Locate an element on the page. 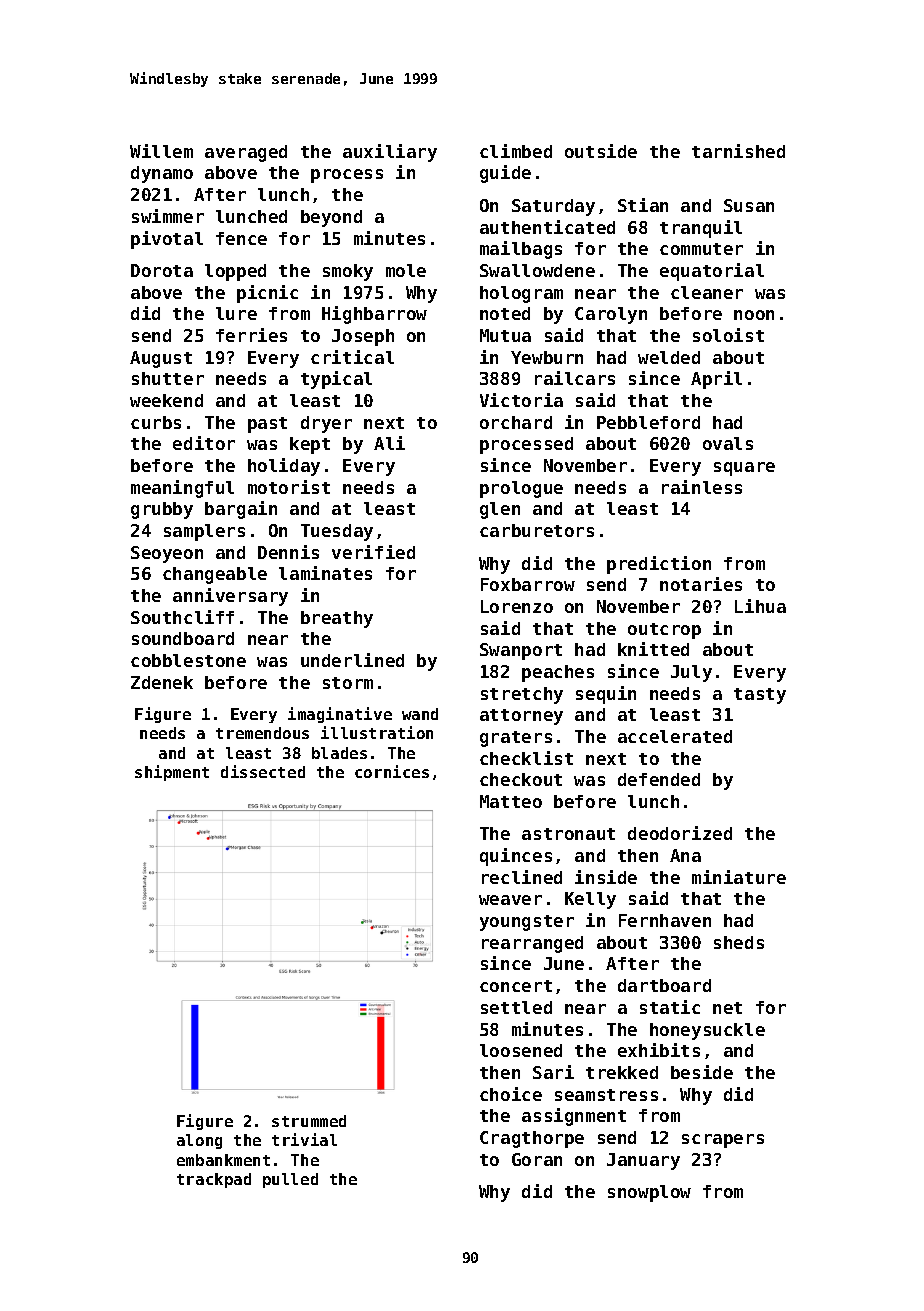  editor is located at coordinates (204, 443).
